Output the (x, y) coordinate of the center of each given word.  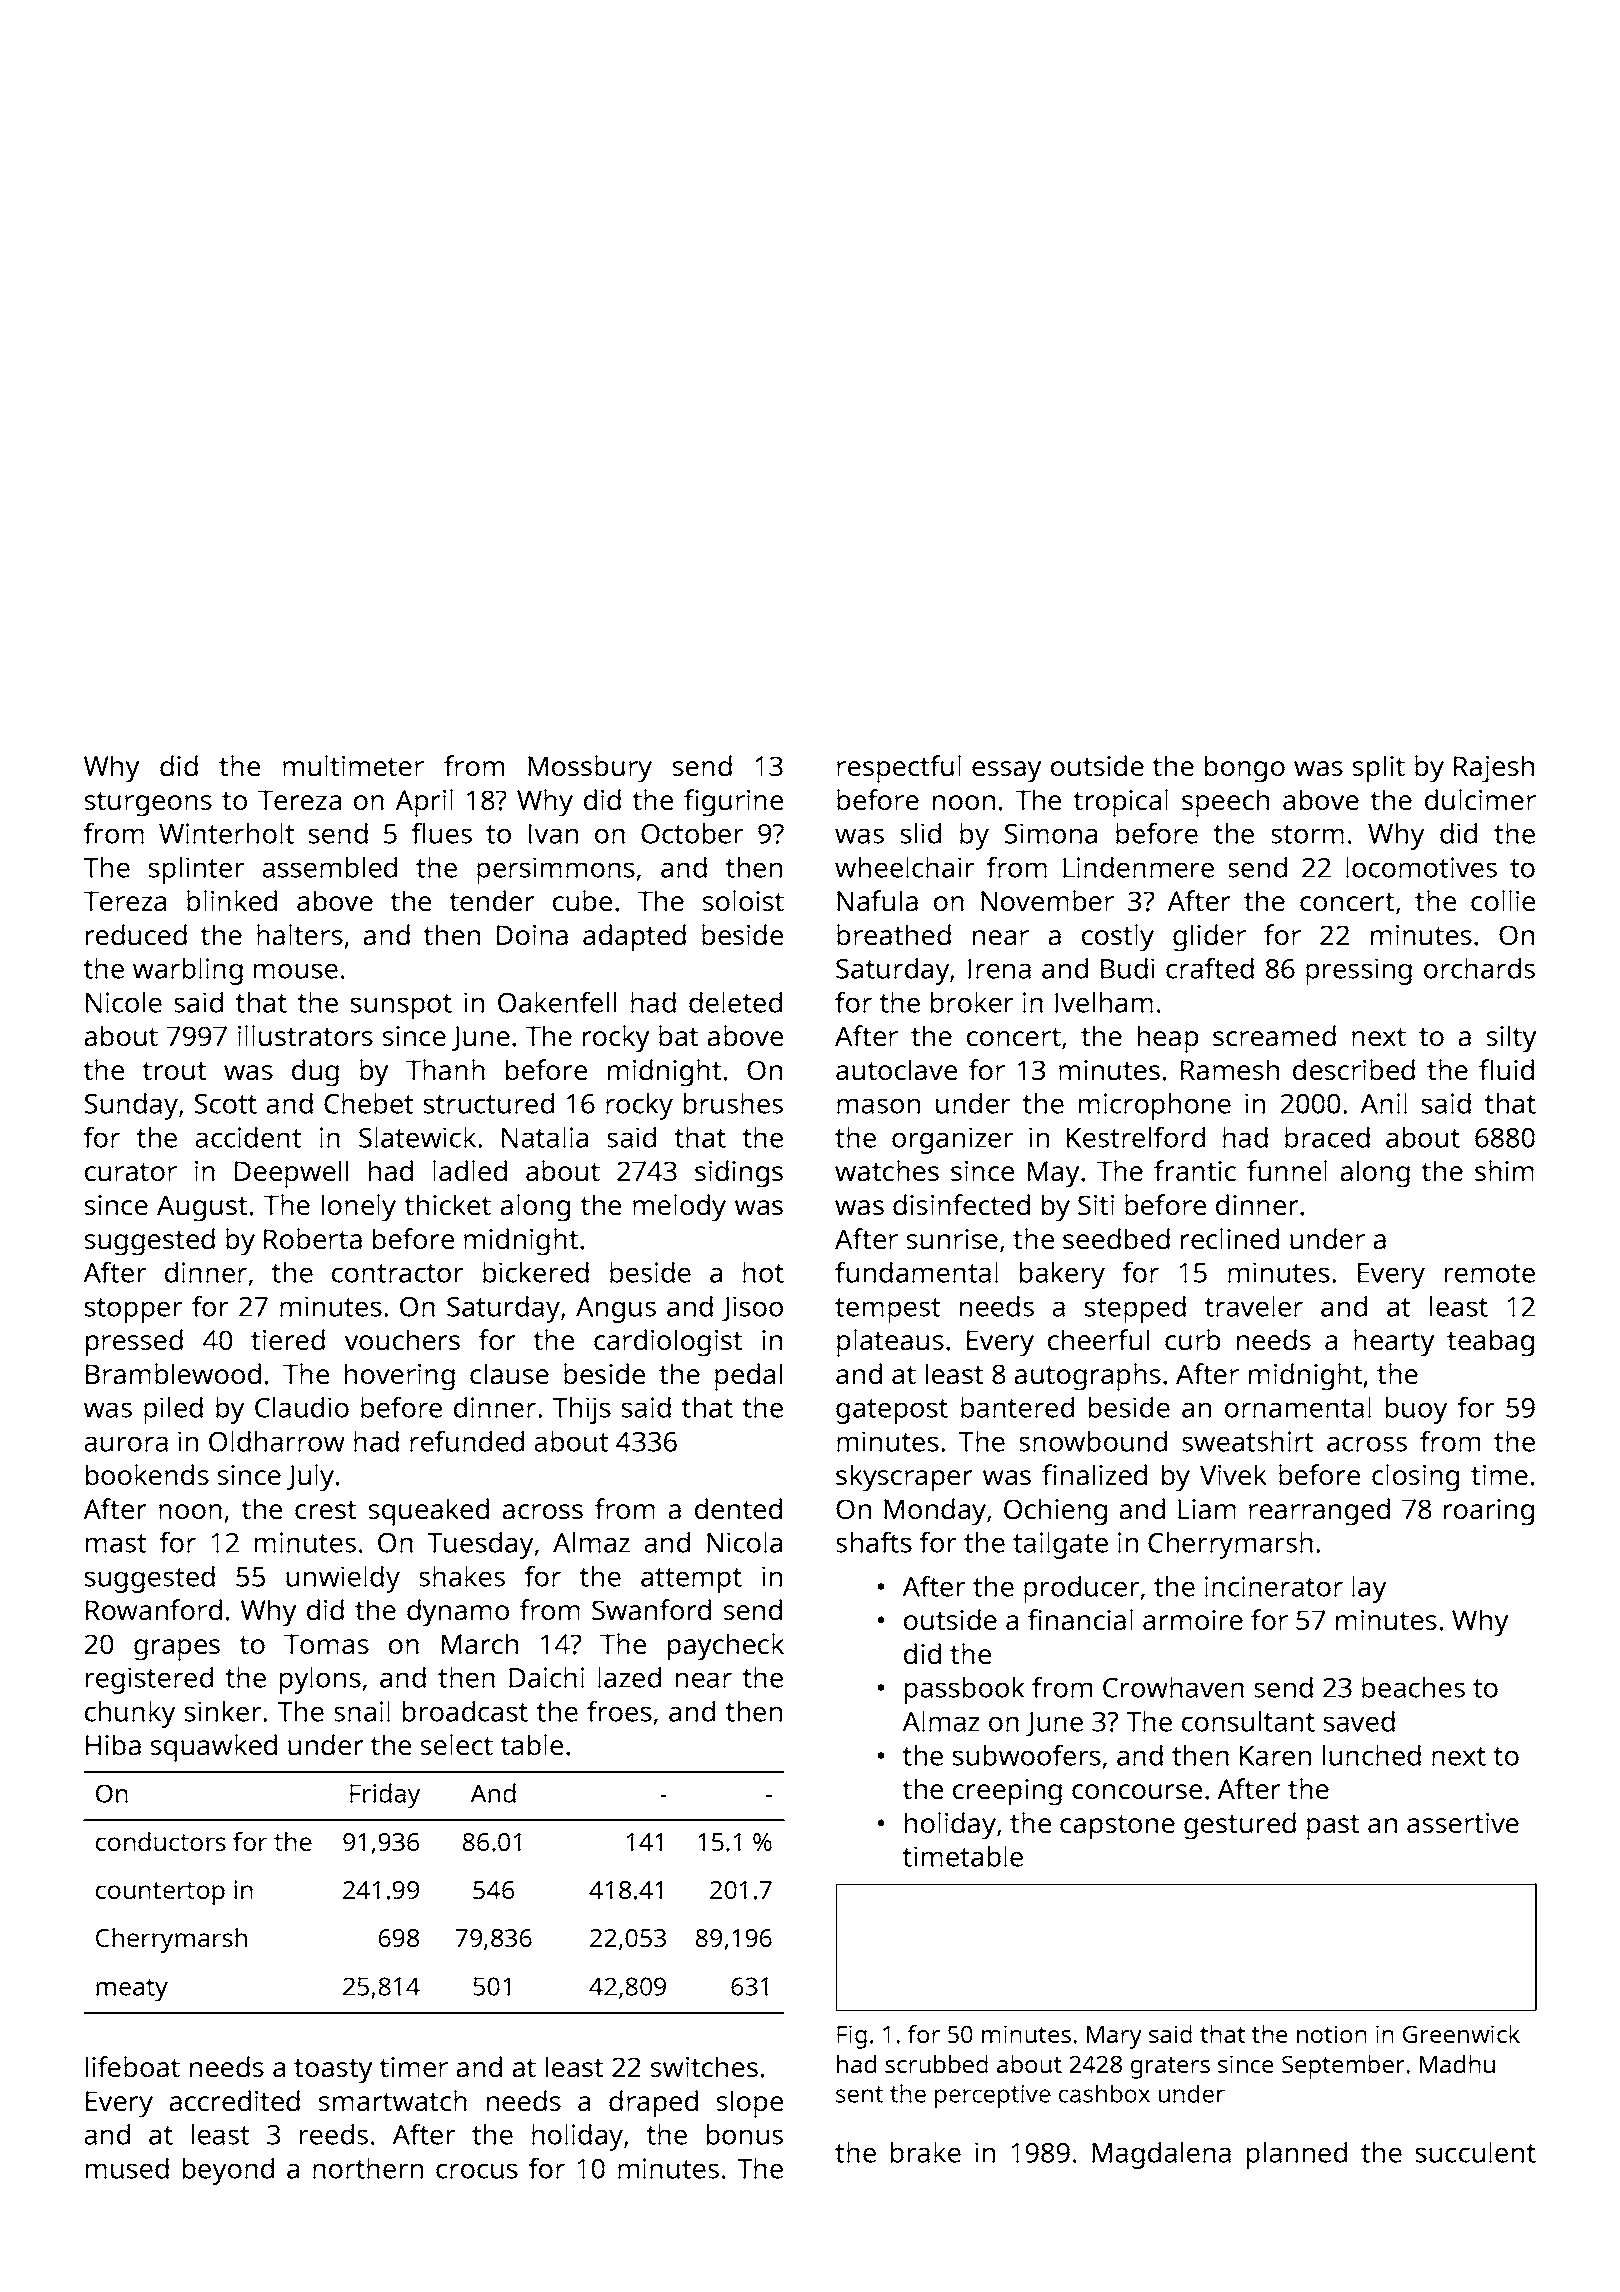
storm (1307, 834)
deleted (735, 1002)
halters (300, 935)
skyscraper (904, 1478)
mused (127, 2168)
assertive (1463, 1823)
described (1354, 1070)
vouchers (402, 1340)
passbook (964, 1690)
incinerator (1274, 1586)
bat (678, 1036)
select (457, 1745)
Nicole (124, 1002)
